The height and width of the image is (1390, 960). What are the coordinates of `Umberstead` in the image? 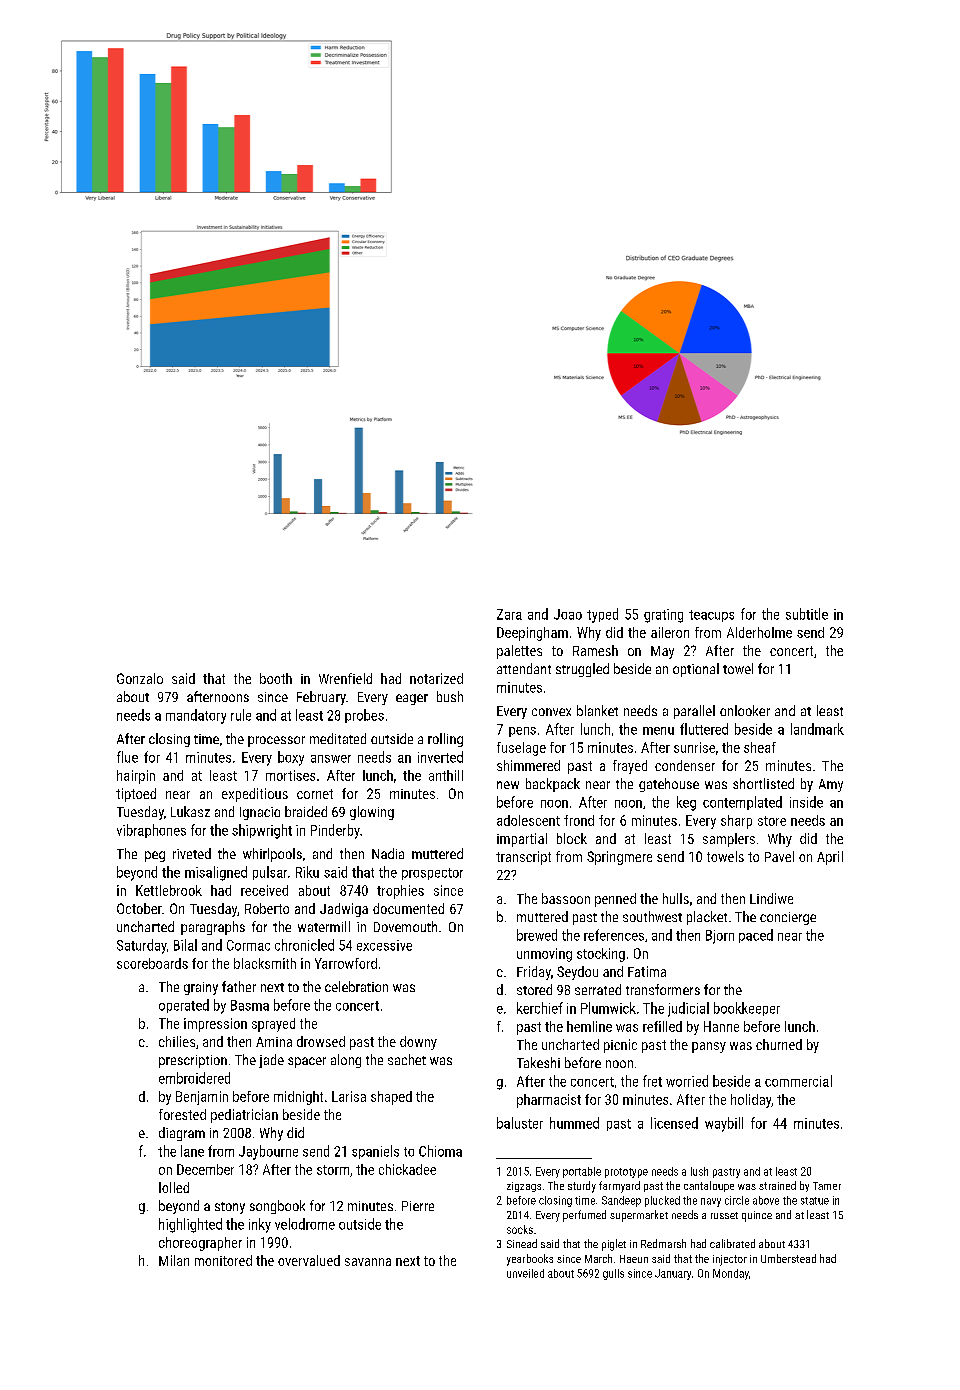 It's located at (788, 1258).
